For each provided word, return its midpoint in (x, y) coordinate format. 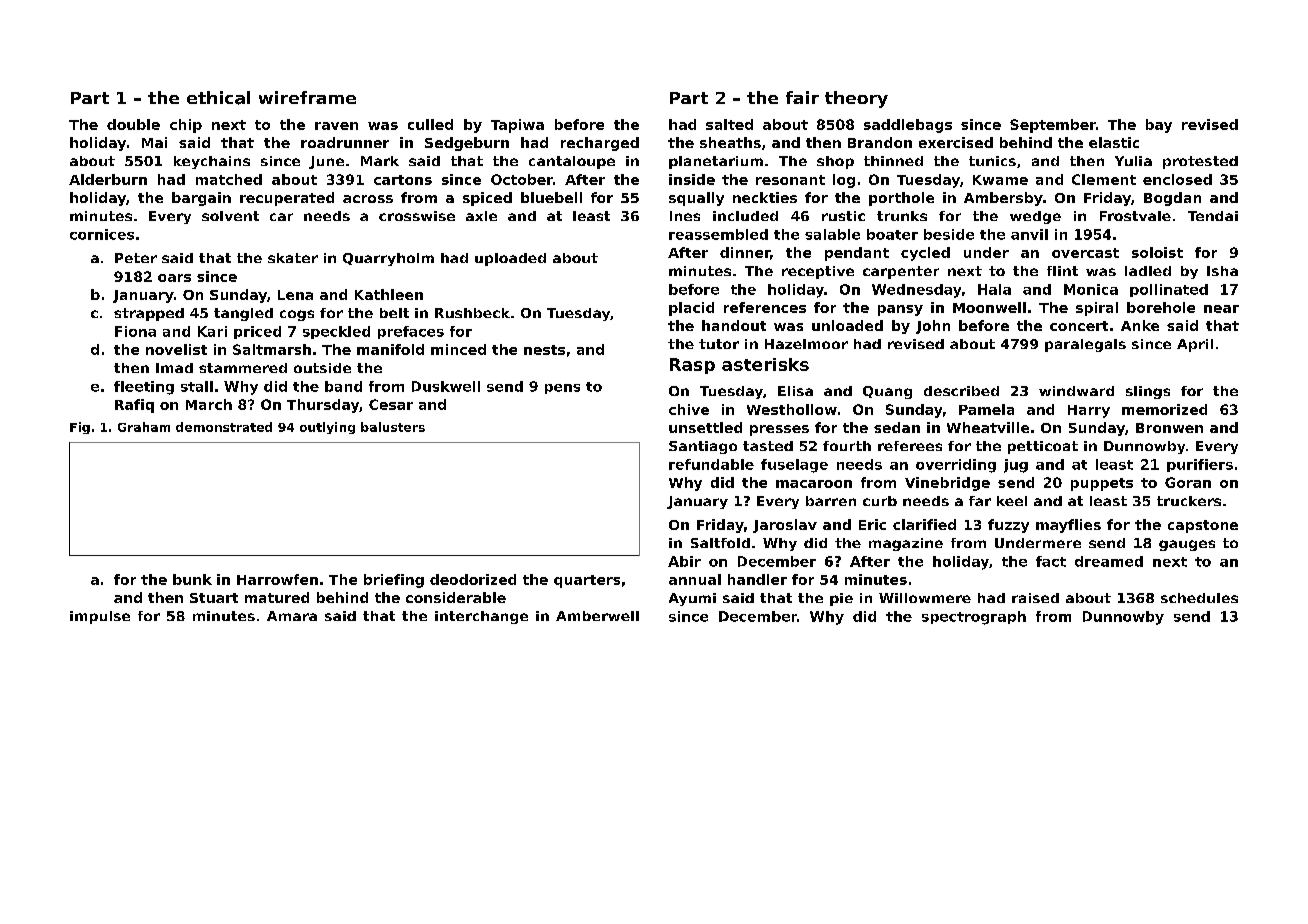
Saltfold (720, 543)
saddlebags (908, 126)
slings (1148, 392)
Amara (292, 616)
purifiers (1200, 465)
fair (802, 97)
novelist (176, 349)
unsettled (705, 427)
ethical (218, 98)
